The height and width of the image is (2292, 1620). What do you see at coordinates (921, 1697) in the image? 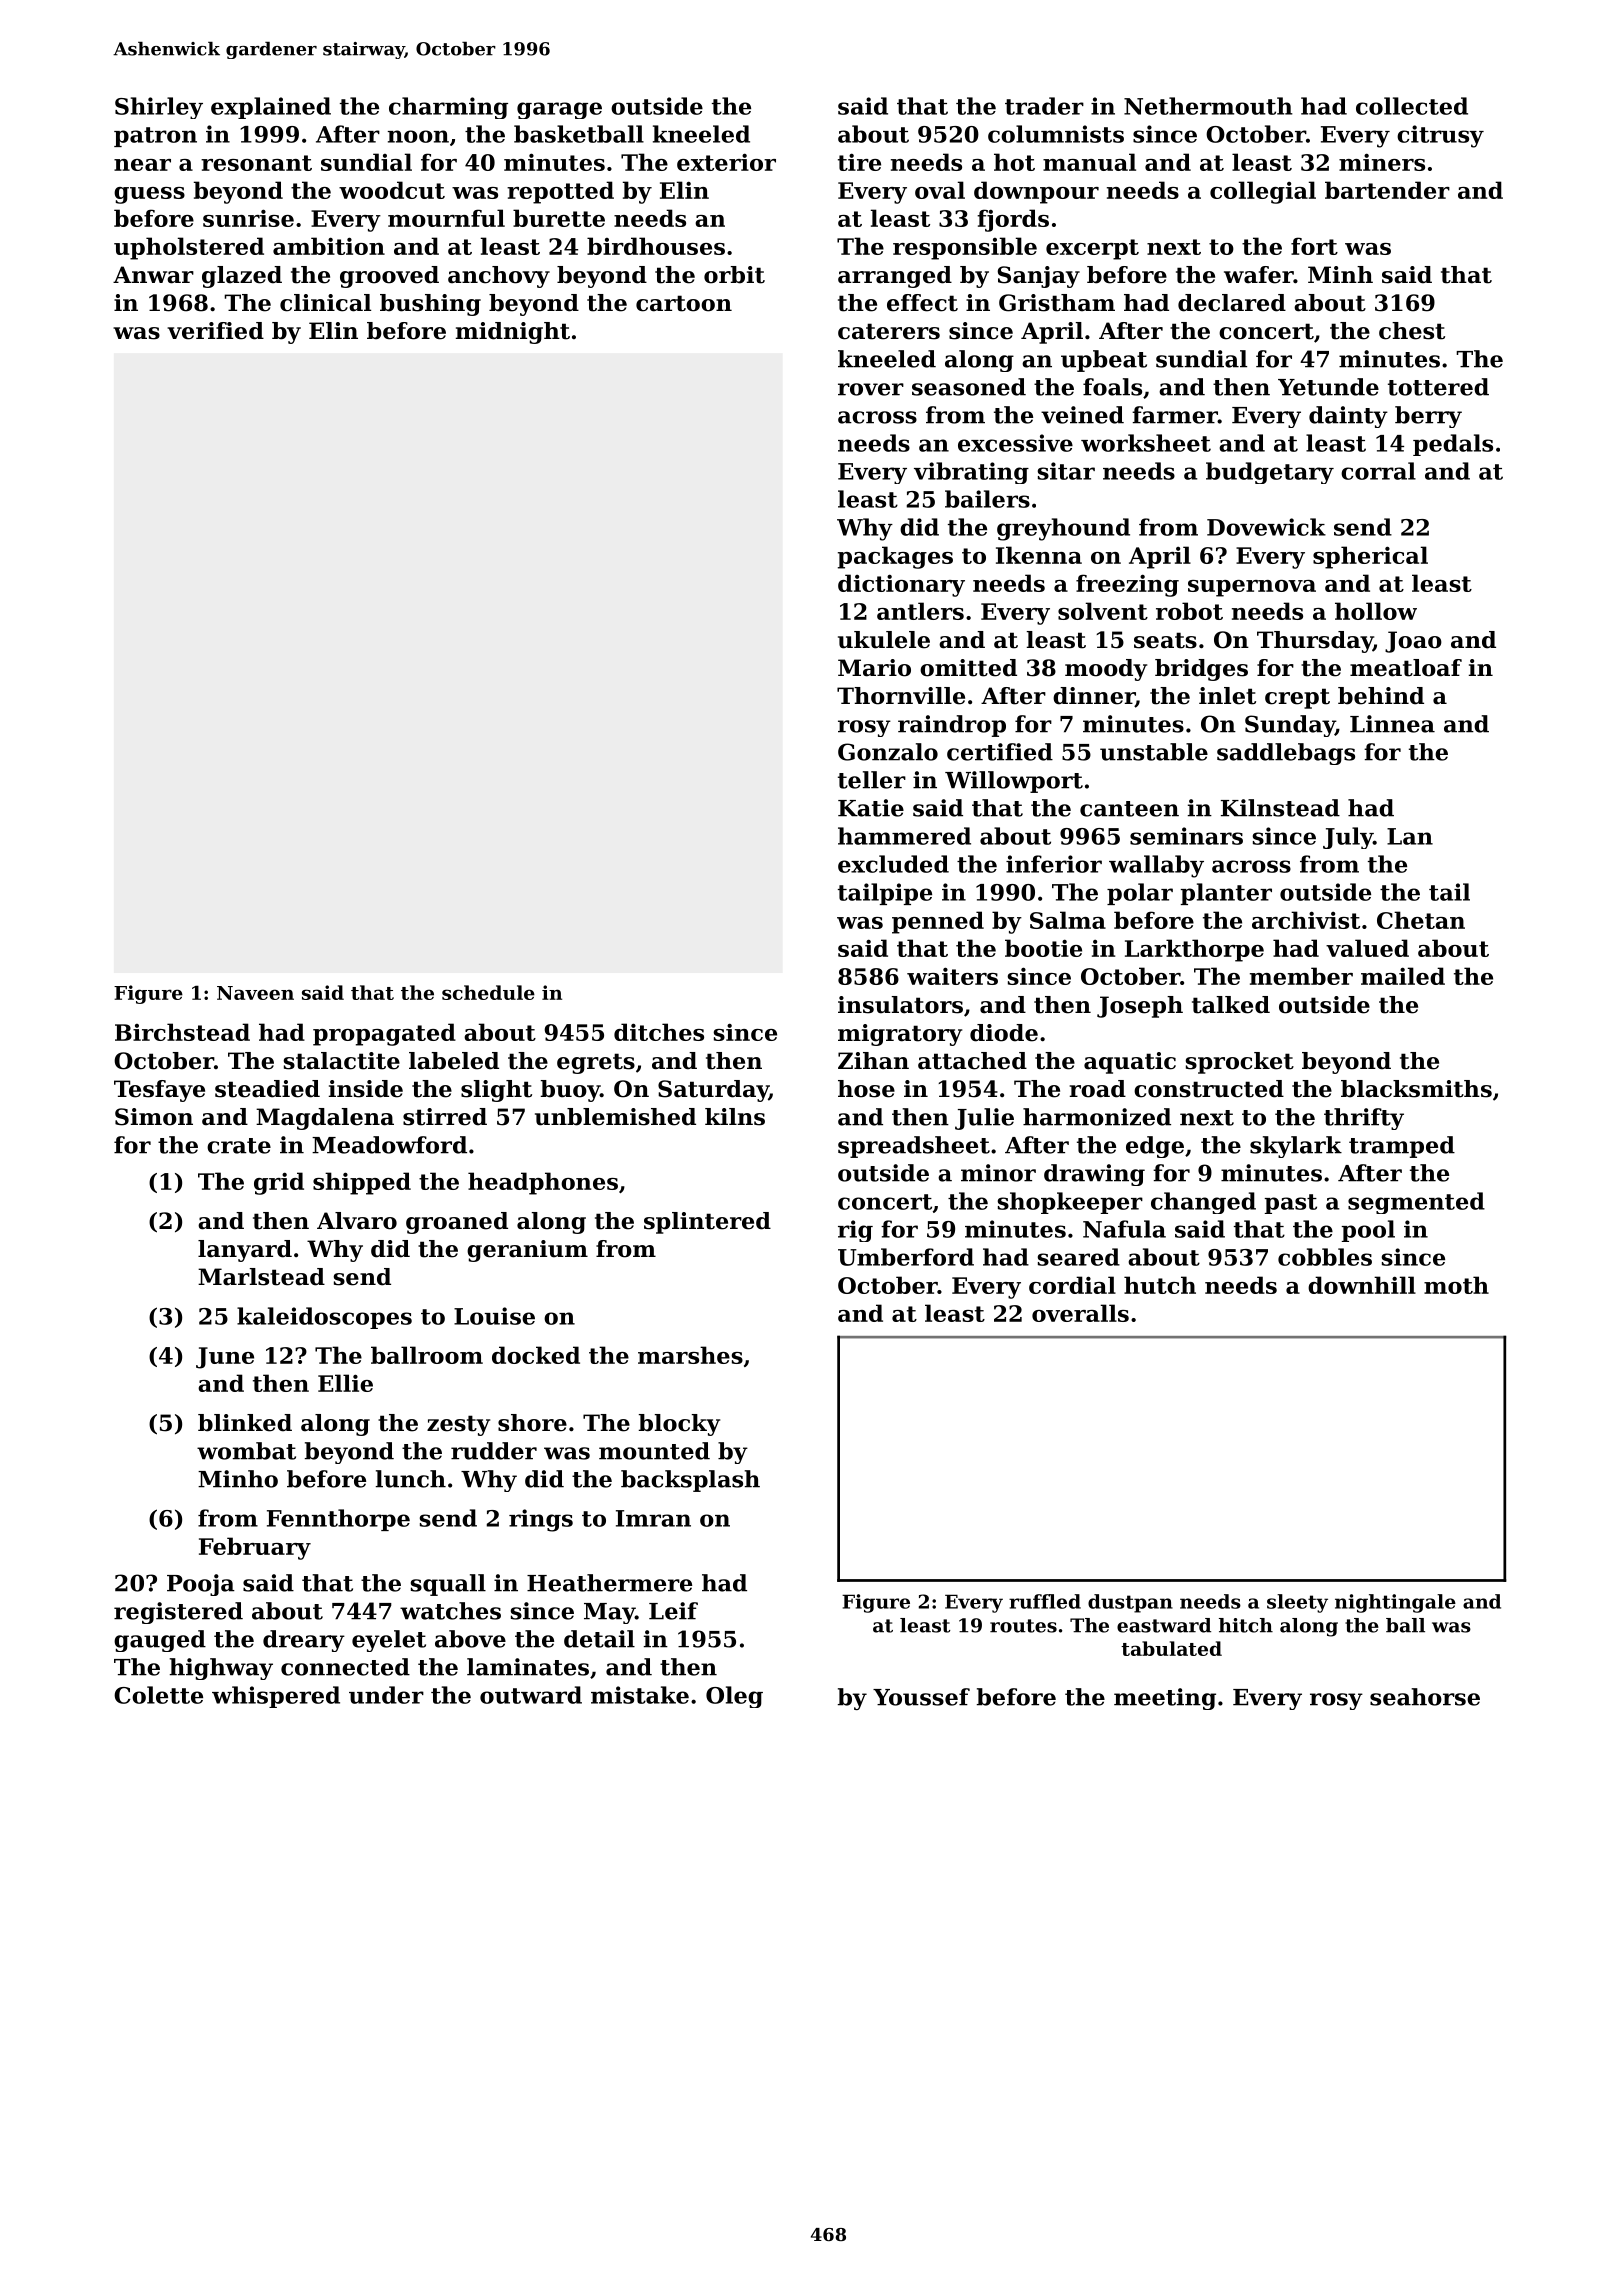
I see `Youssef` at bounding box center [921, 1697].
